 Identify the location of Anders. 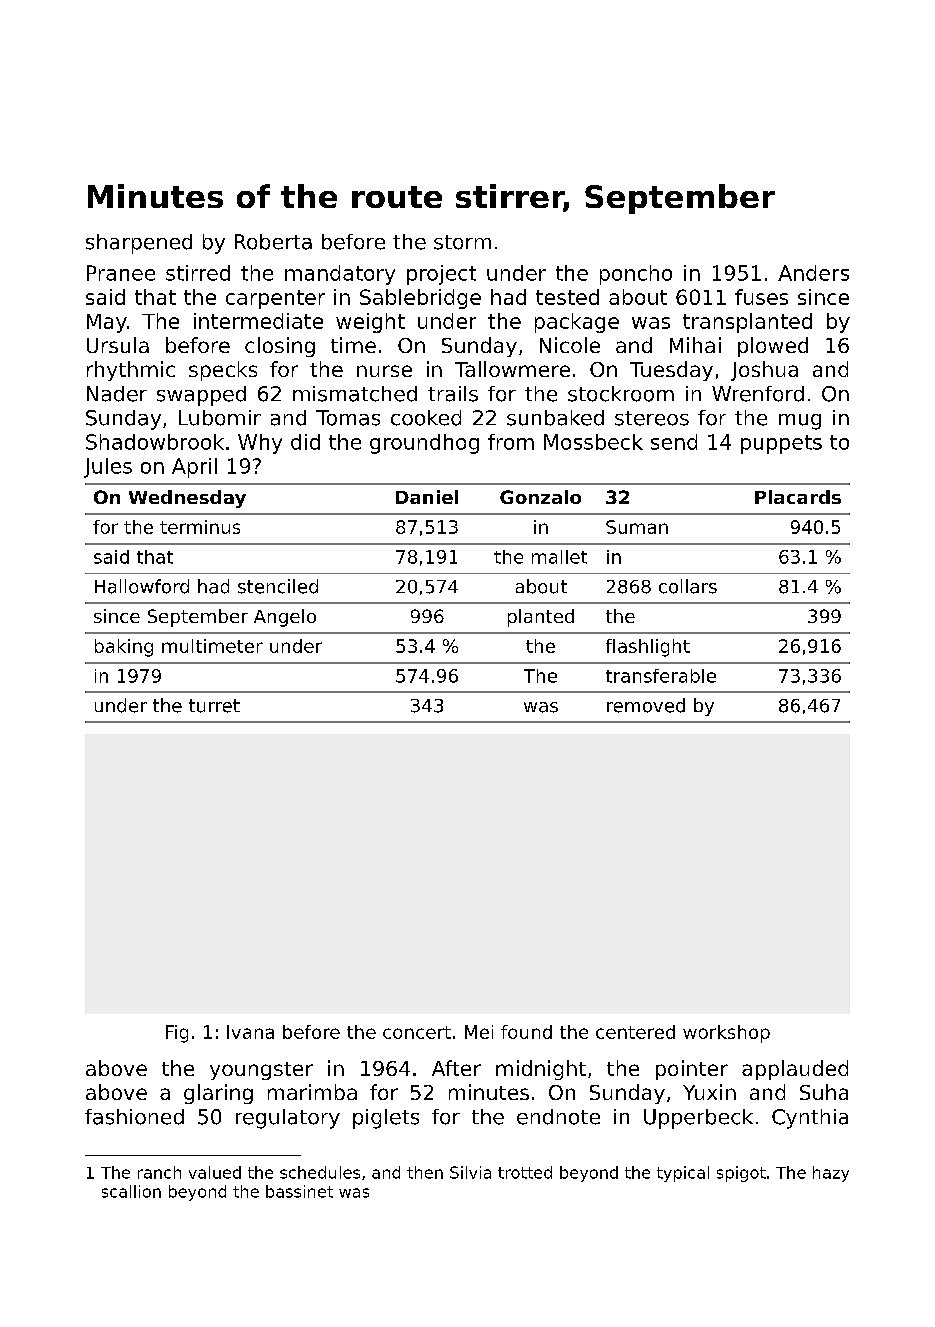
(813, 273).
